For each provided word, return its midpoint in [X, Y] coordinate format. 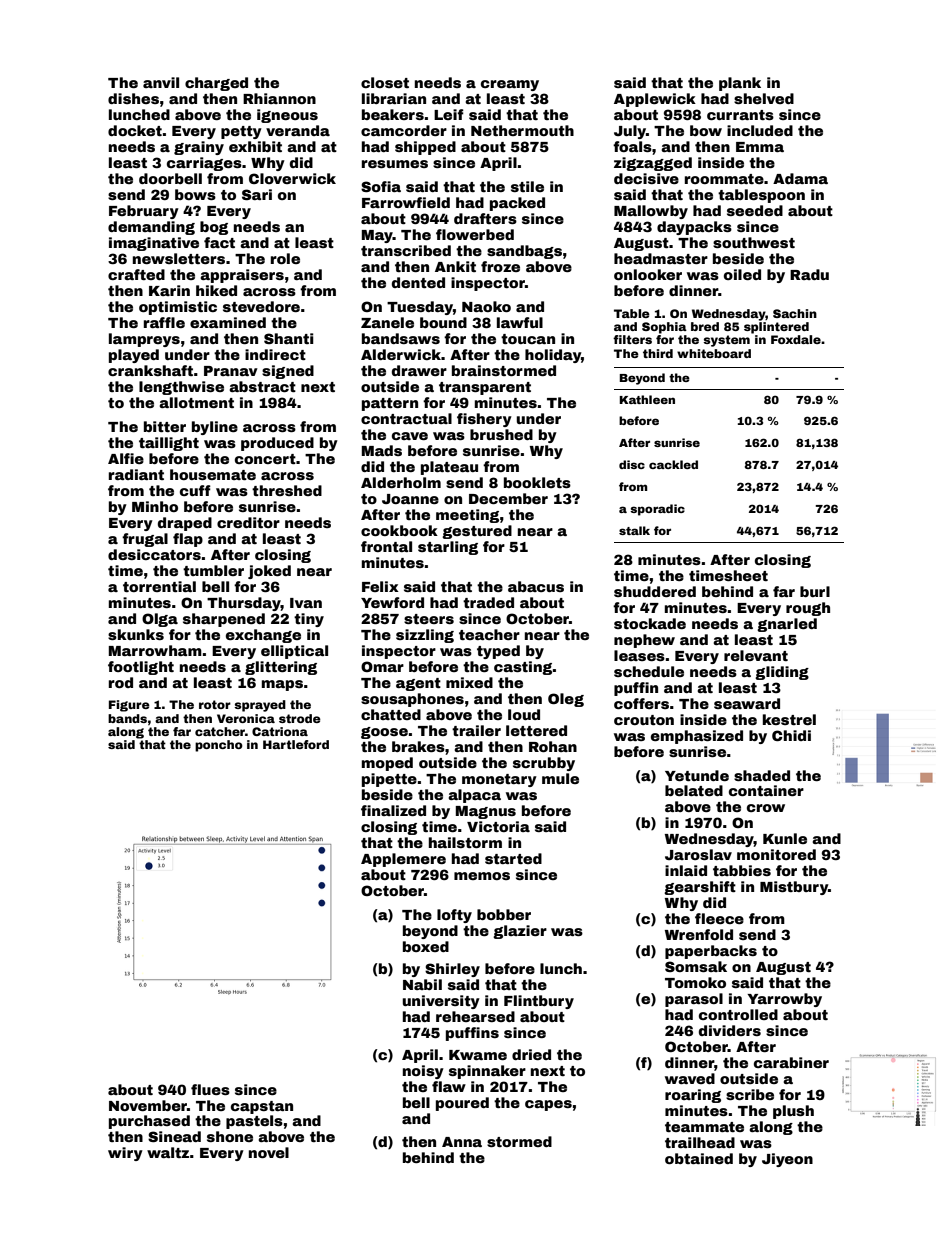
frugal [145, 540]
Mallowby [651, 212]
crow [766, 808]
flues [210, 1089]
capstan [262, 1107]
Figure [129, 706]
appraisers [242, 276]
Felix [380, 586]
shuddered [655, 591]
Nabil [422, 984]
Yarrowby [784, 1000]
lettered [536, 730]
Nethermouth [522, 130]
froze [500, 266]
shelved [764, 98]
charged [216, 84]
